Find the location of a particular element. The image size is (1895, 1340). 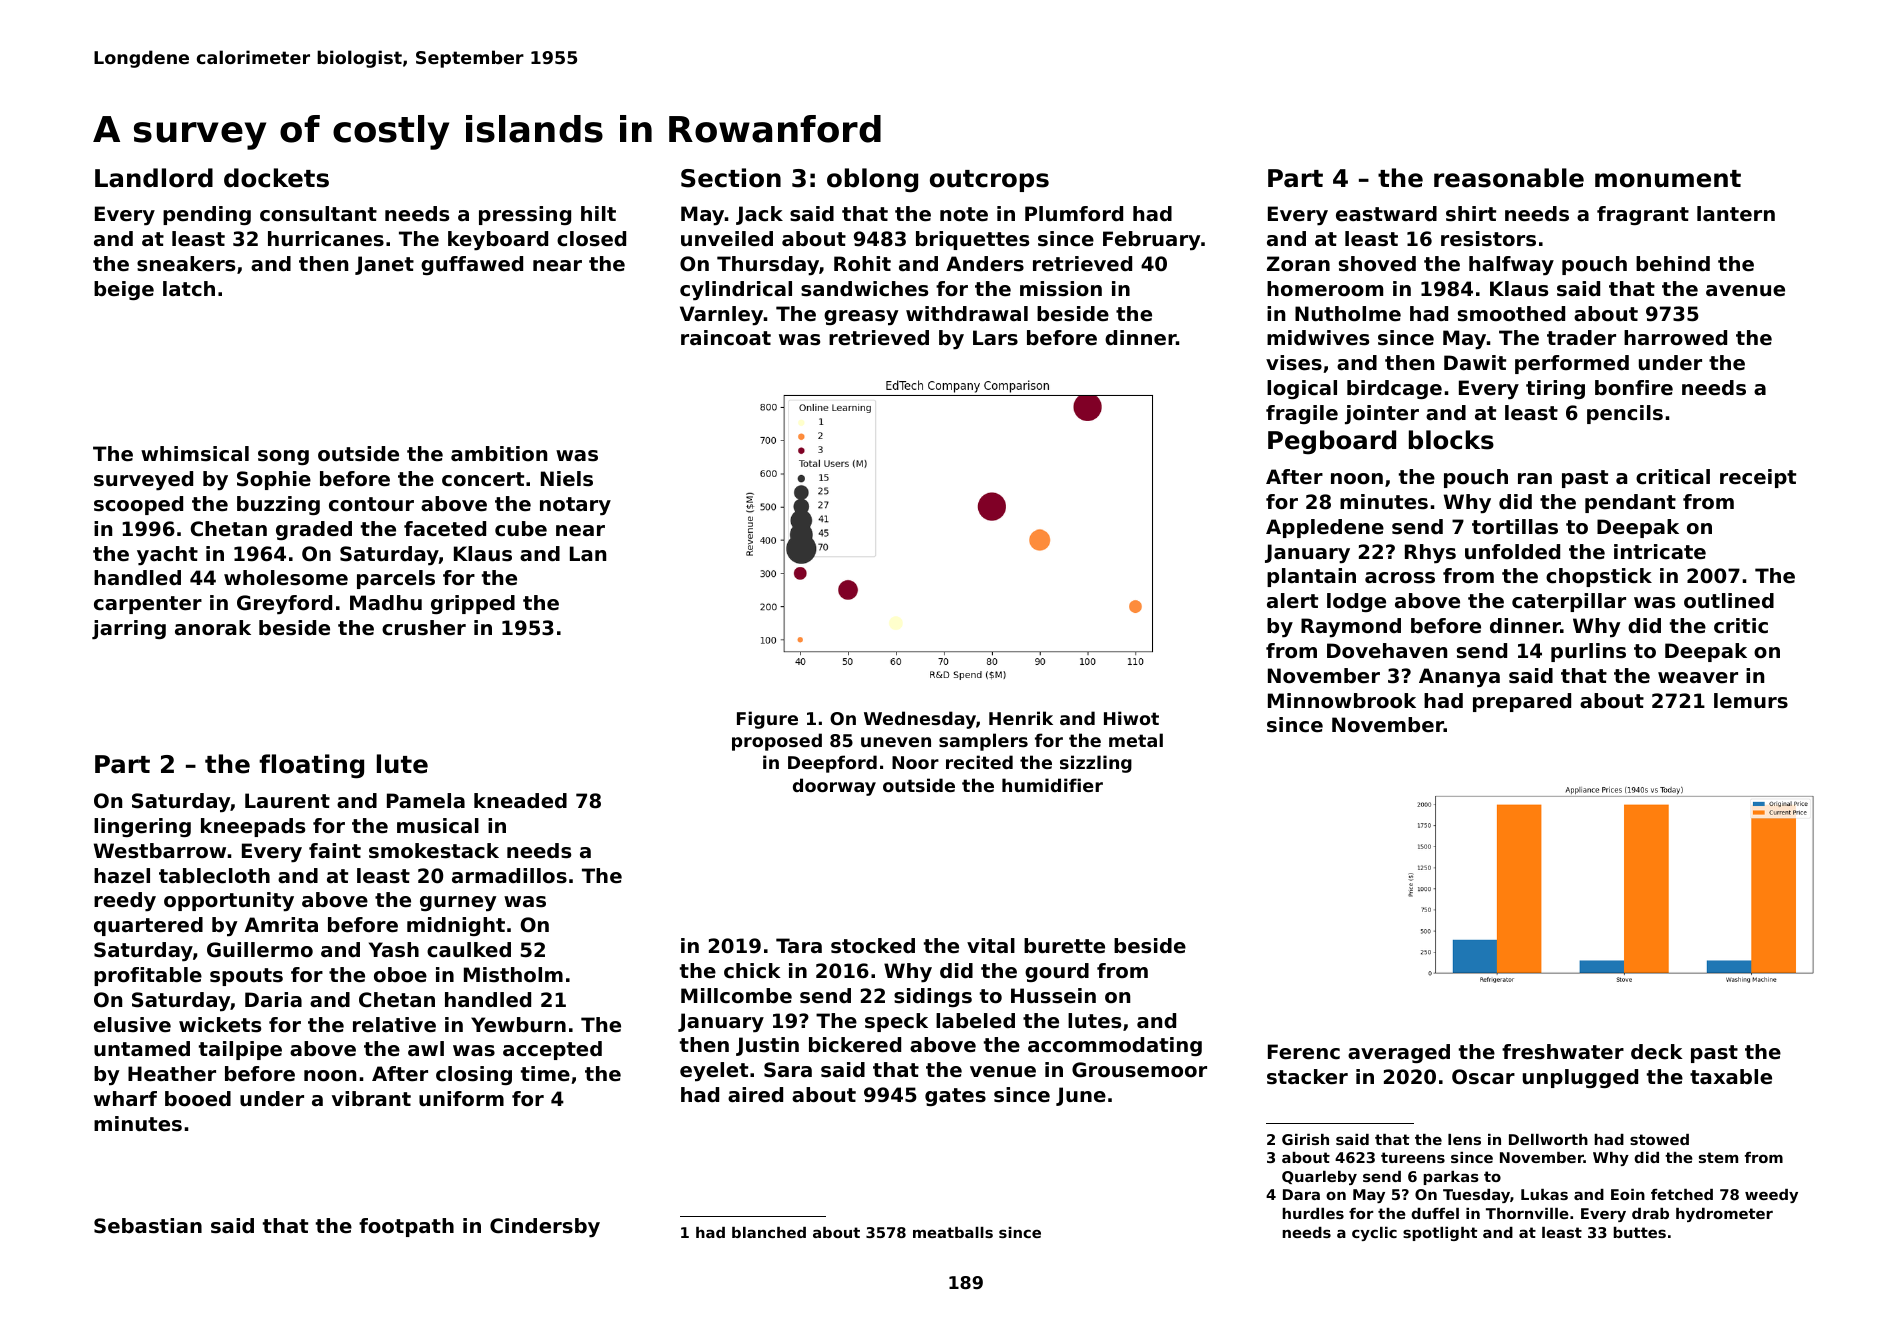

Sebastian is located at coordinates (148, 1226).
